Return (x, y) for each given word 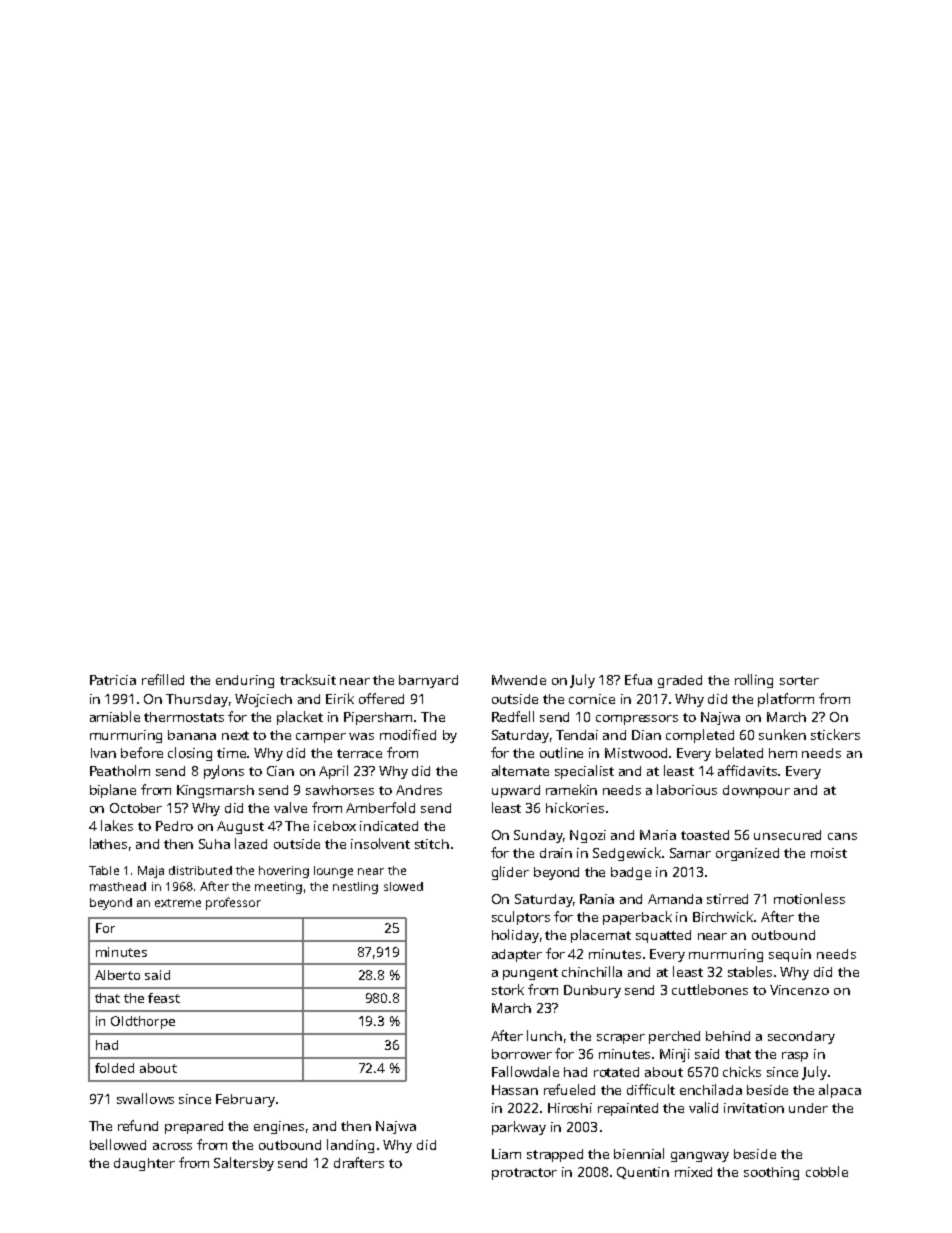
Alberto (117, 975)
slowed (403, 886)
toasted (705, 835)
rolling (754, 681)
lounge (333, 872)
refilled (163, 679)
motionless (809, 898)
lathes (108, 843)
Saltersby (244, 1164)
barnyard (428, 681)
